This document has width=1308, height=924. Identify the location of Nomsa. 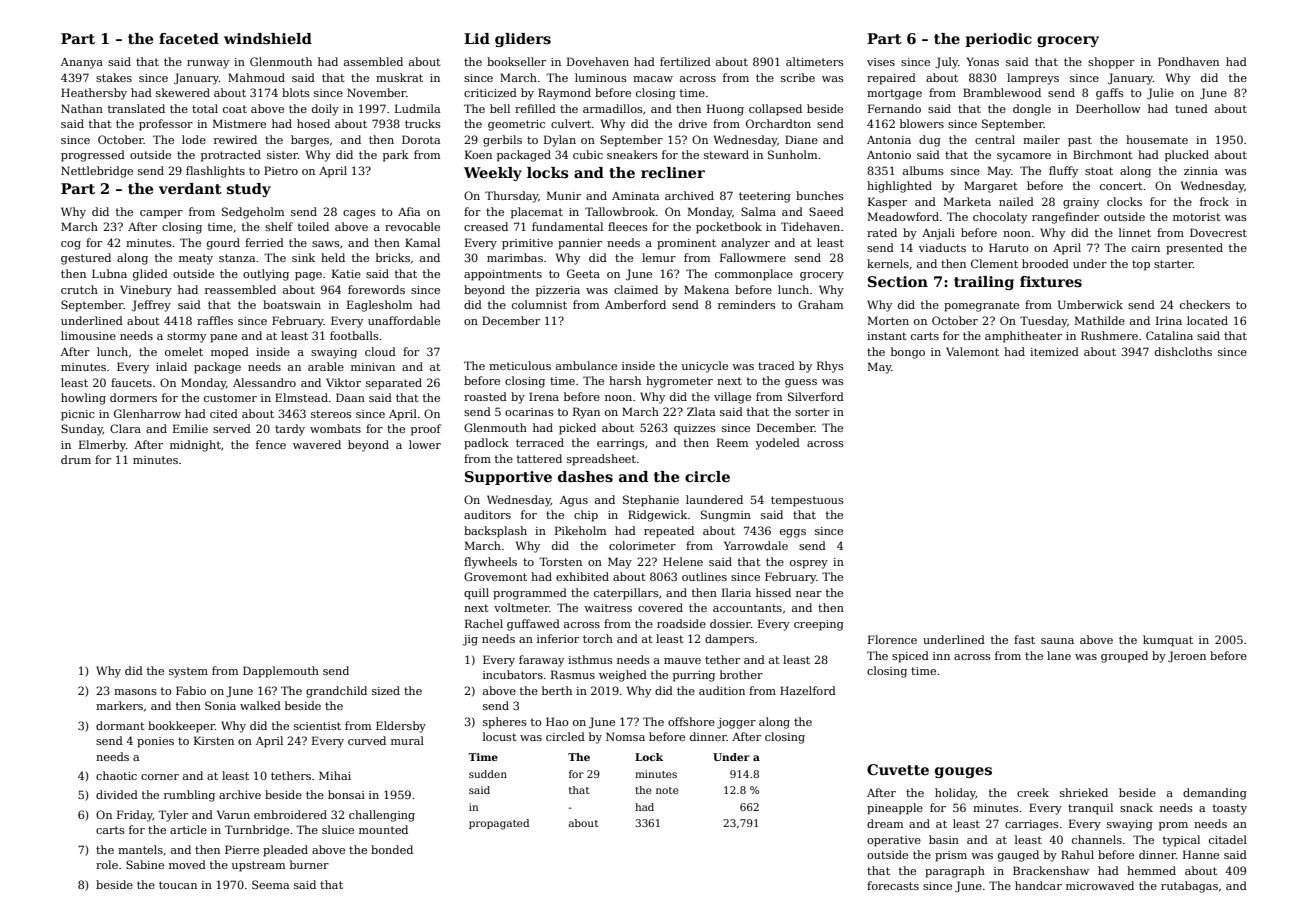
(625, 736).
